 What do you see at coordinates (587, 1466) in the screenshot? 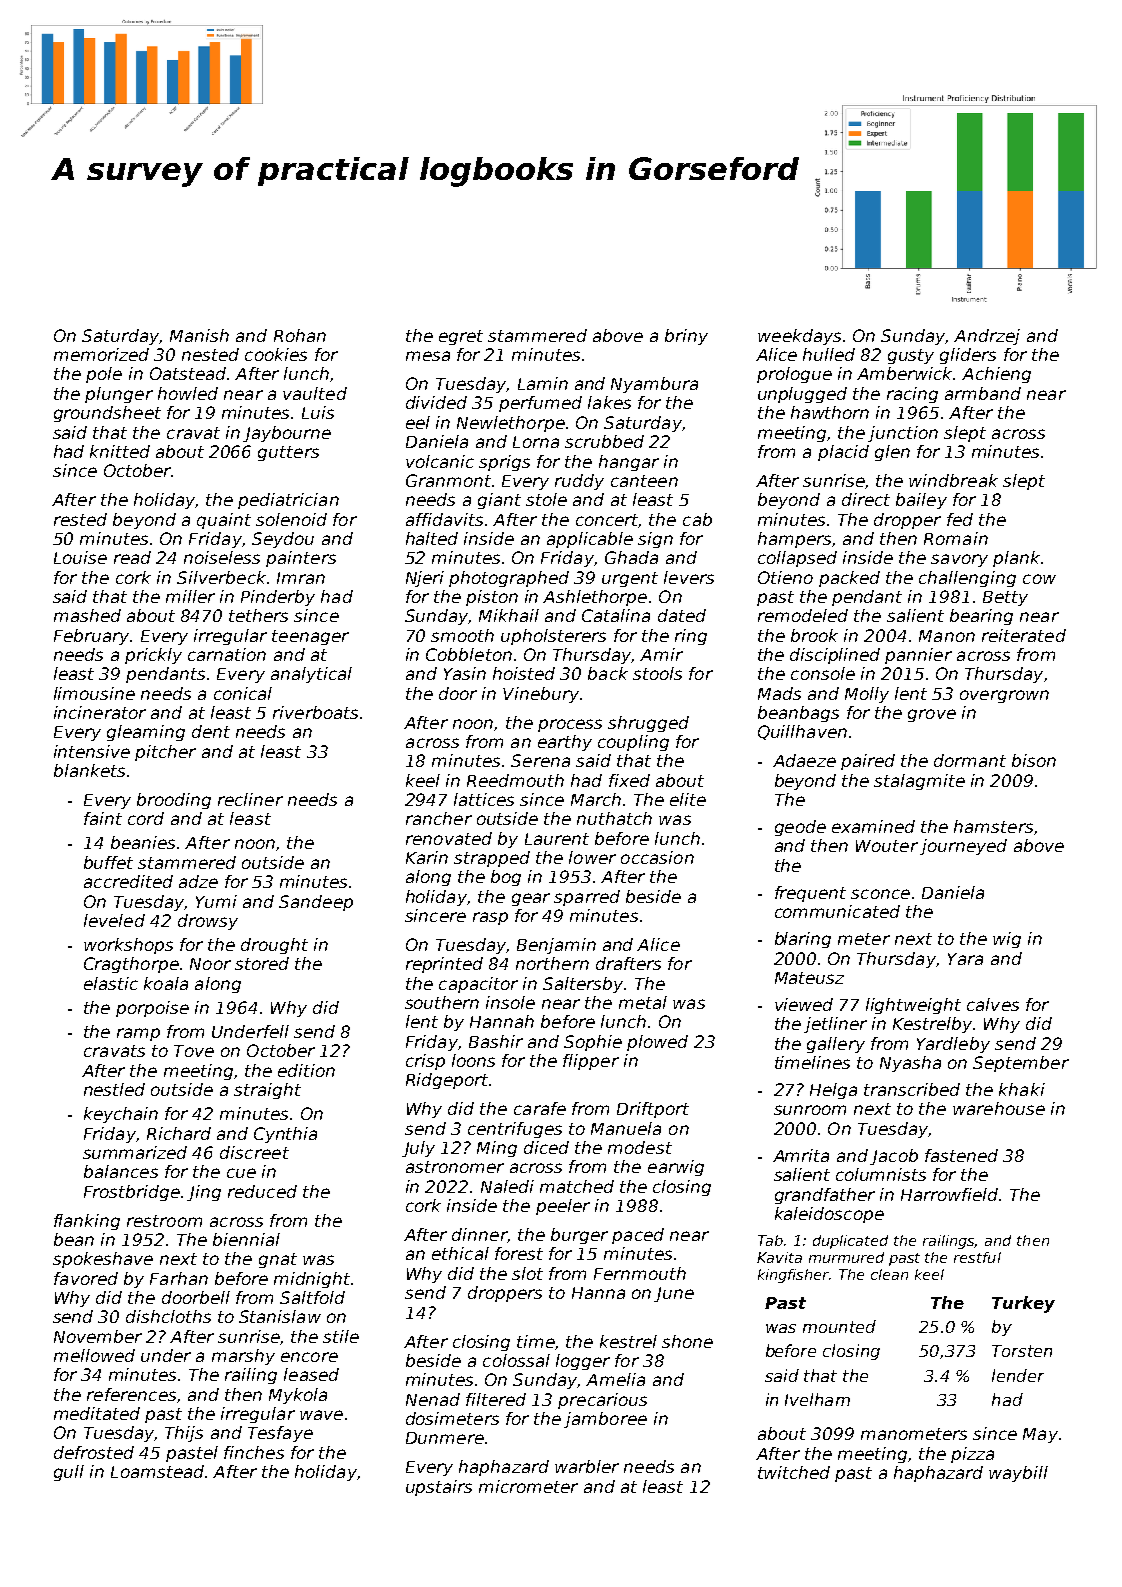
I see `warbler` at bounding box center [587, 1466].
